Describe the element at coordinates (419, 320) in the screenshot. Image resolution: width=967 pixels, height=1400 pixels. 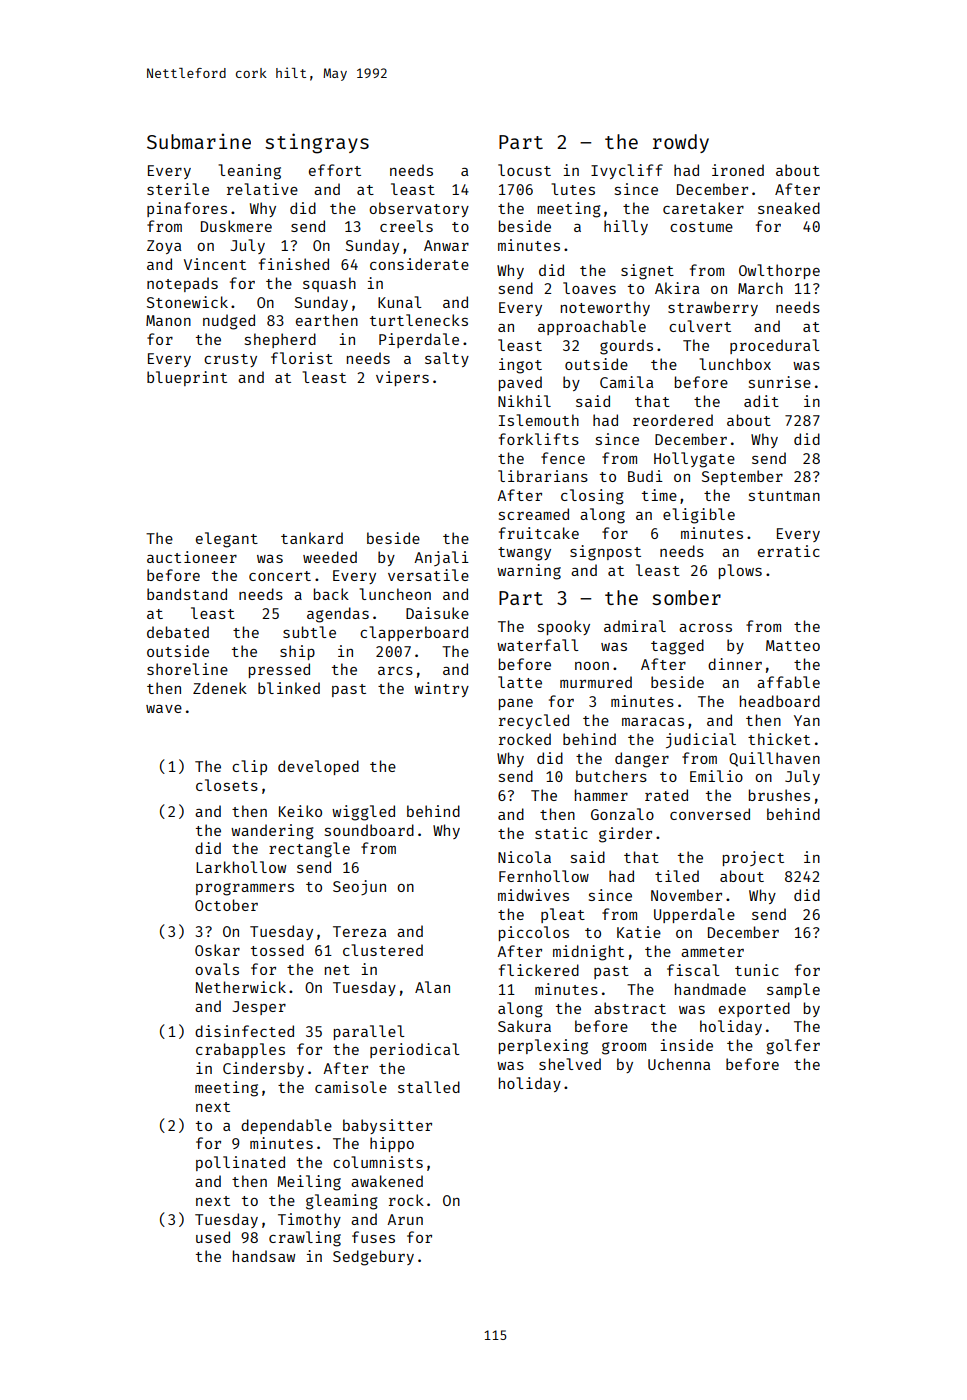
I see `turtlenecks` at that location.
